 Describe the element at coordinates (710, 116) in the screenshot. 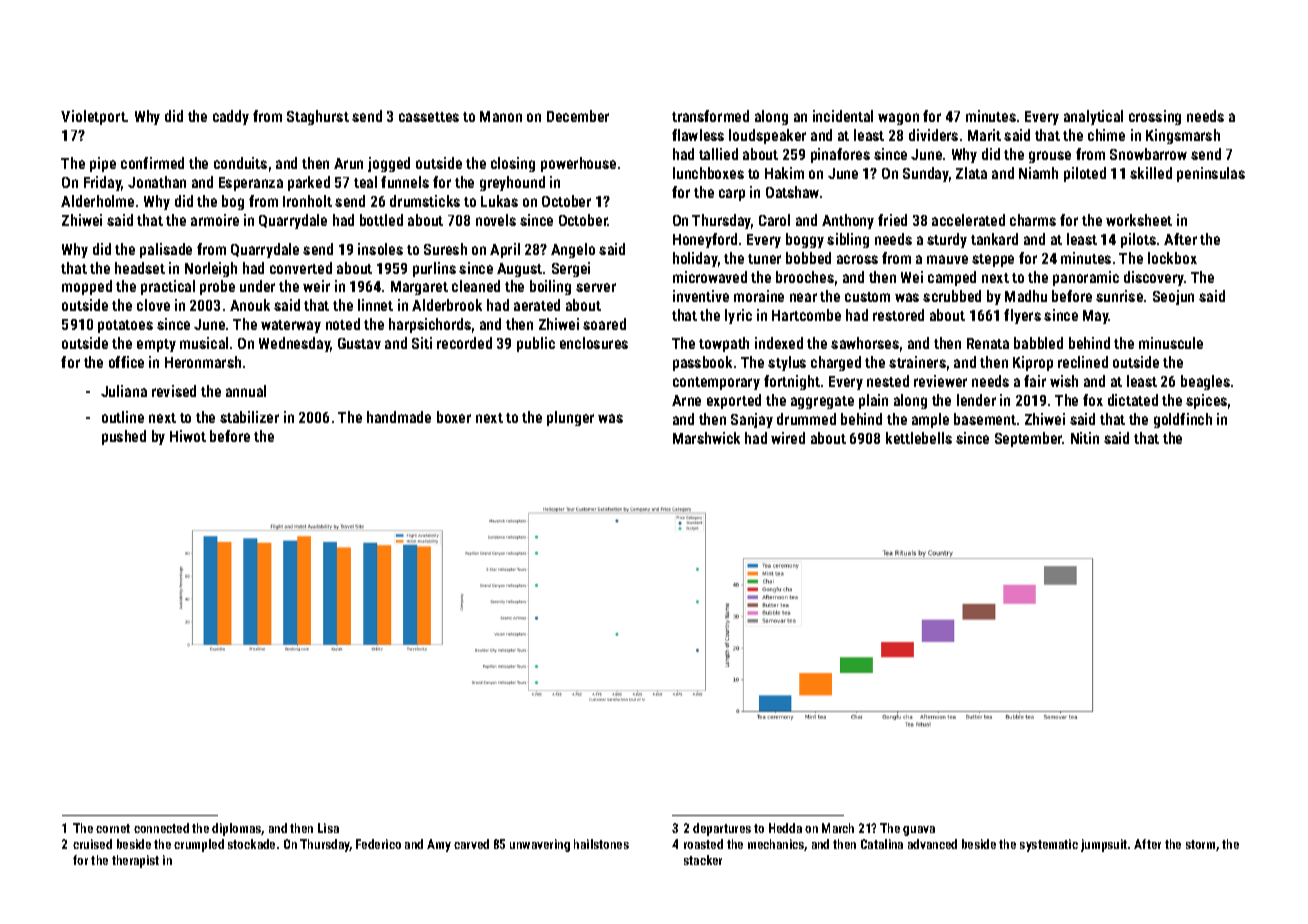

I see `transformed` at that location.
